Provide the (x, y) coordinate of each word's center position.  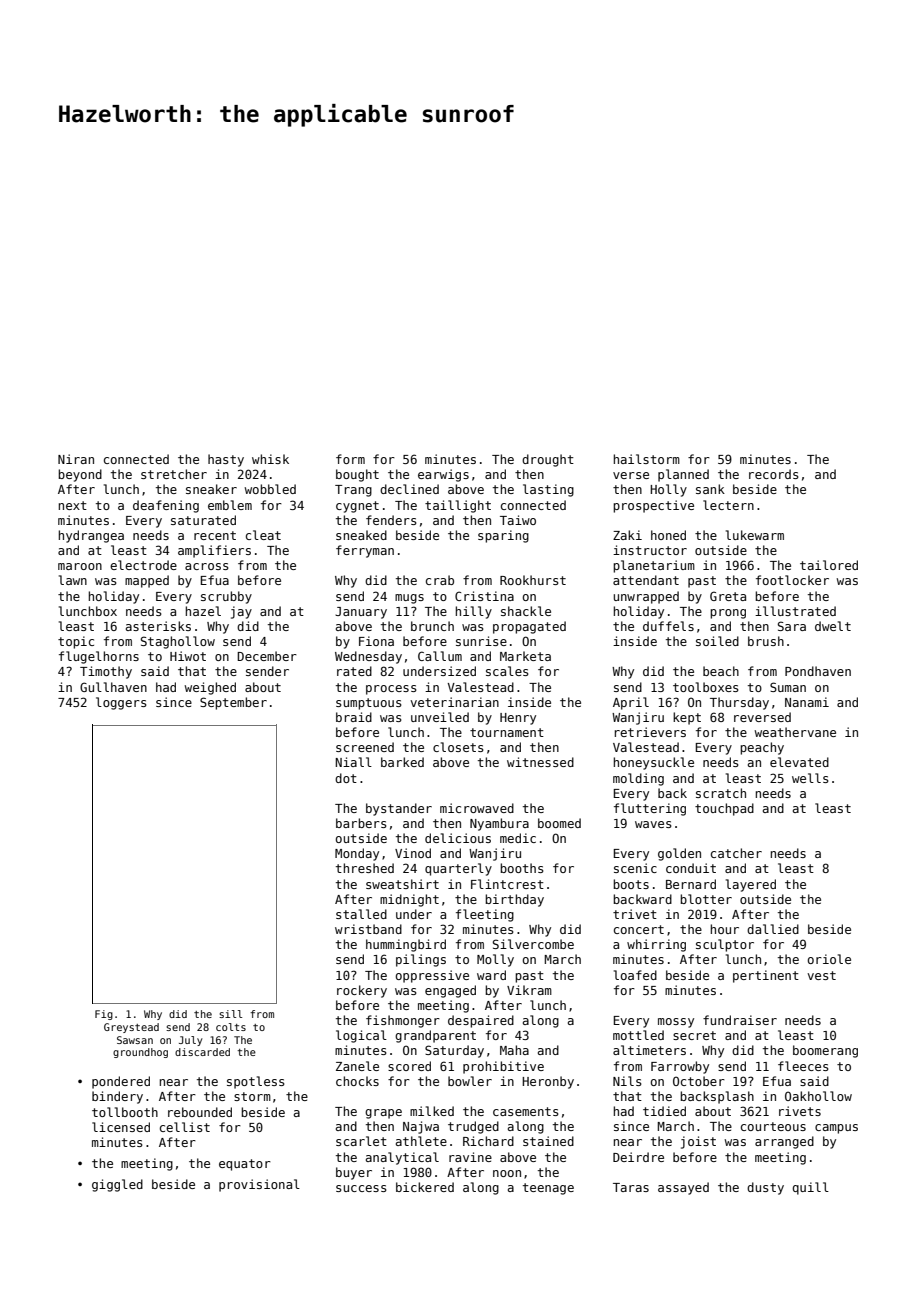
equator (245, 1165)
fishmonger (403, 1021)
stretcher (174, 474)
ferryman (365, 551)
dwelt (833, 626)
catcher (736, 853)
